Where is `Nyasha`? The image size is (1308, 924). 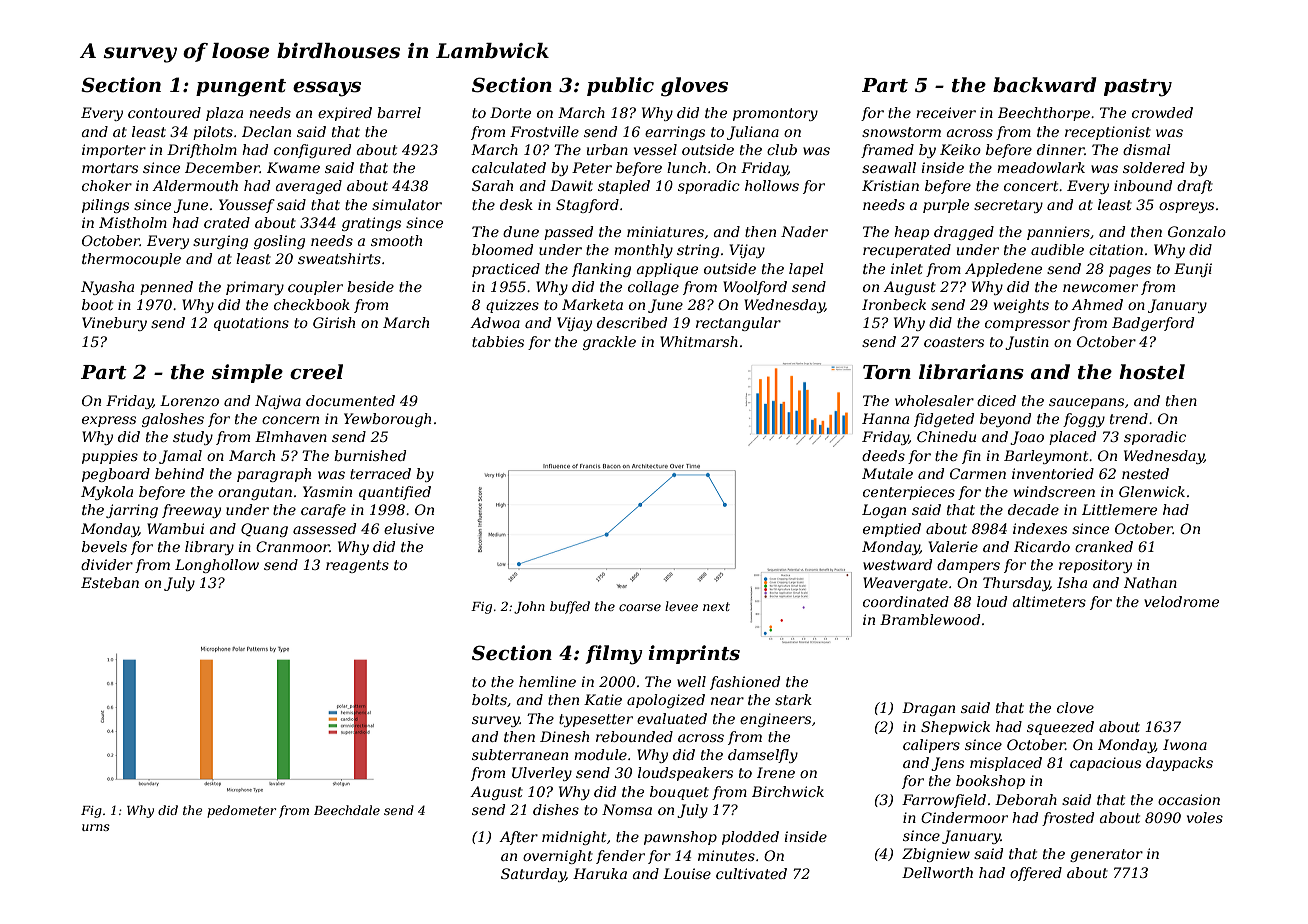 Nyasha is located at coordinates (107, 288).
